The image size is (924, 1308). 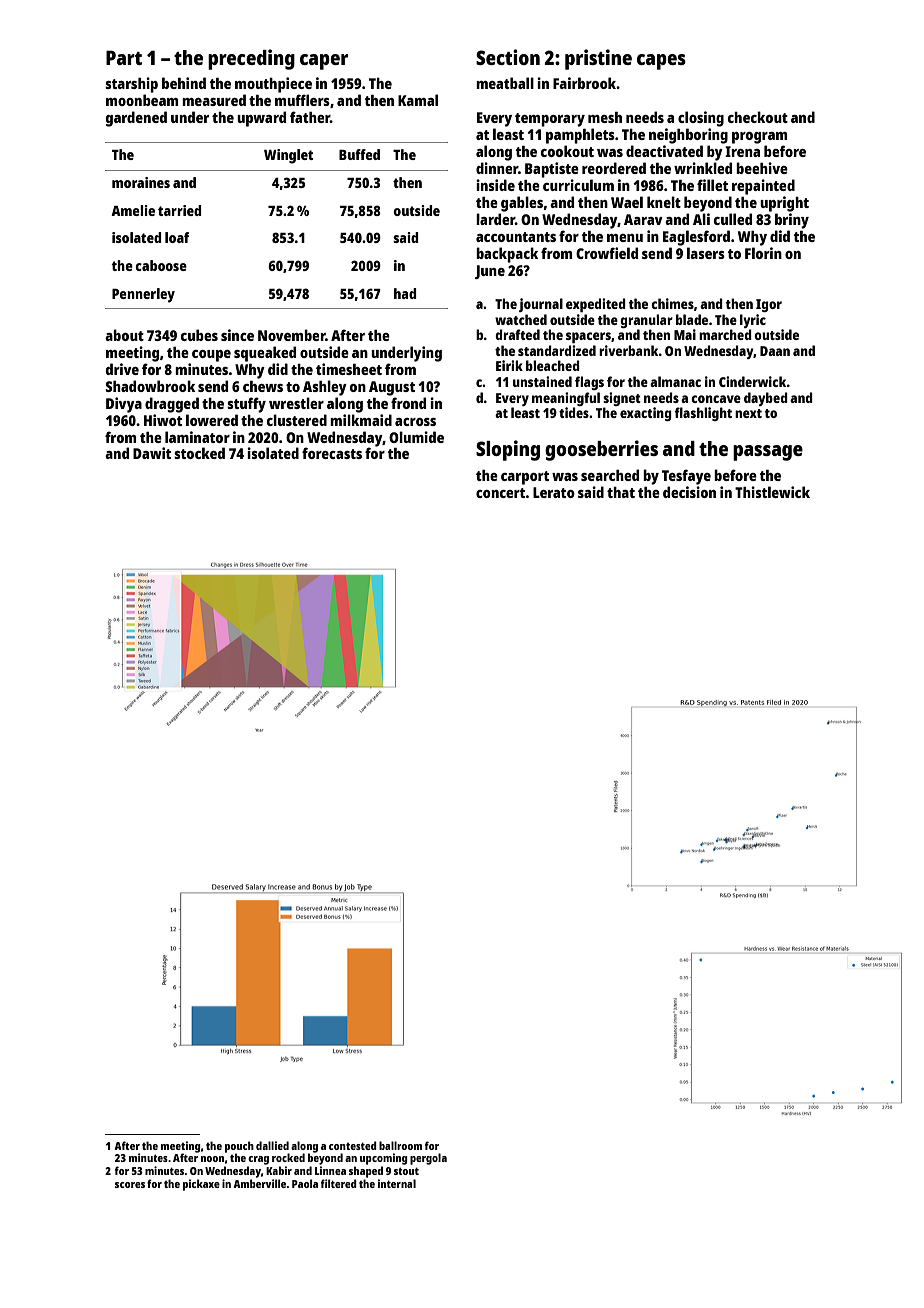 What do you see at coordinates (495, 219) in the screenshot?
I see `larder` at bounding box center [495, 219].
